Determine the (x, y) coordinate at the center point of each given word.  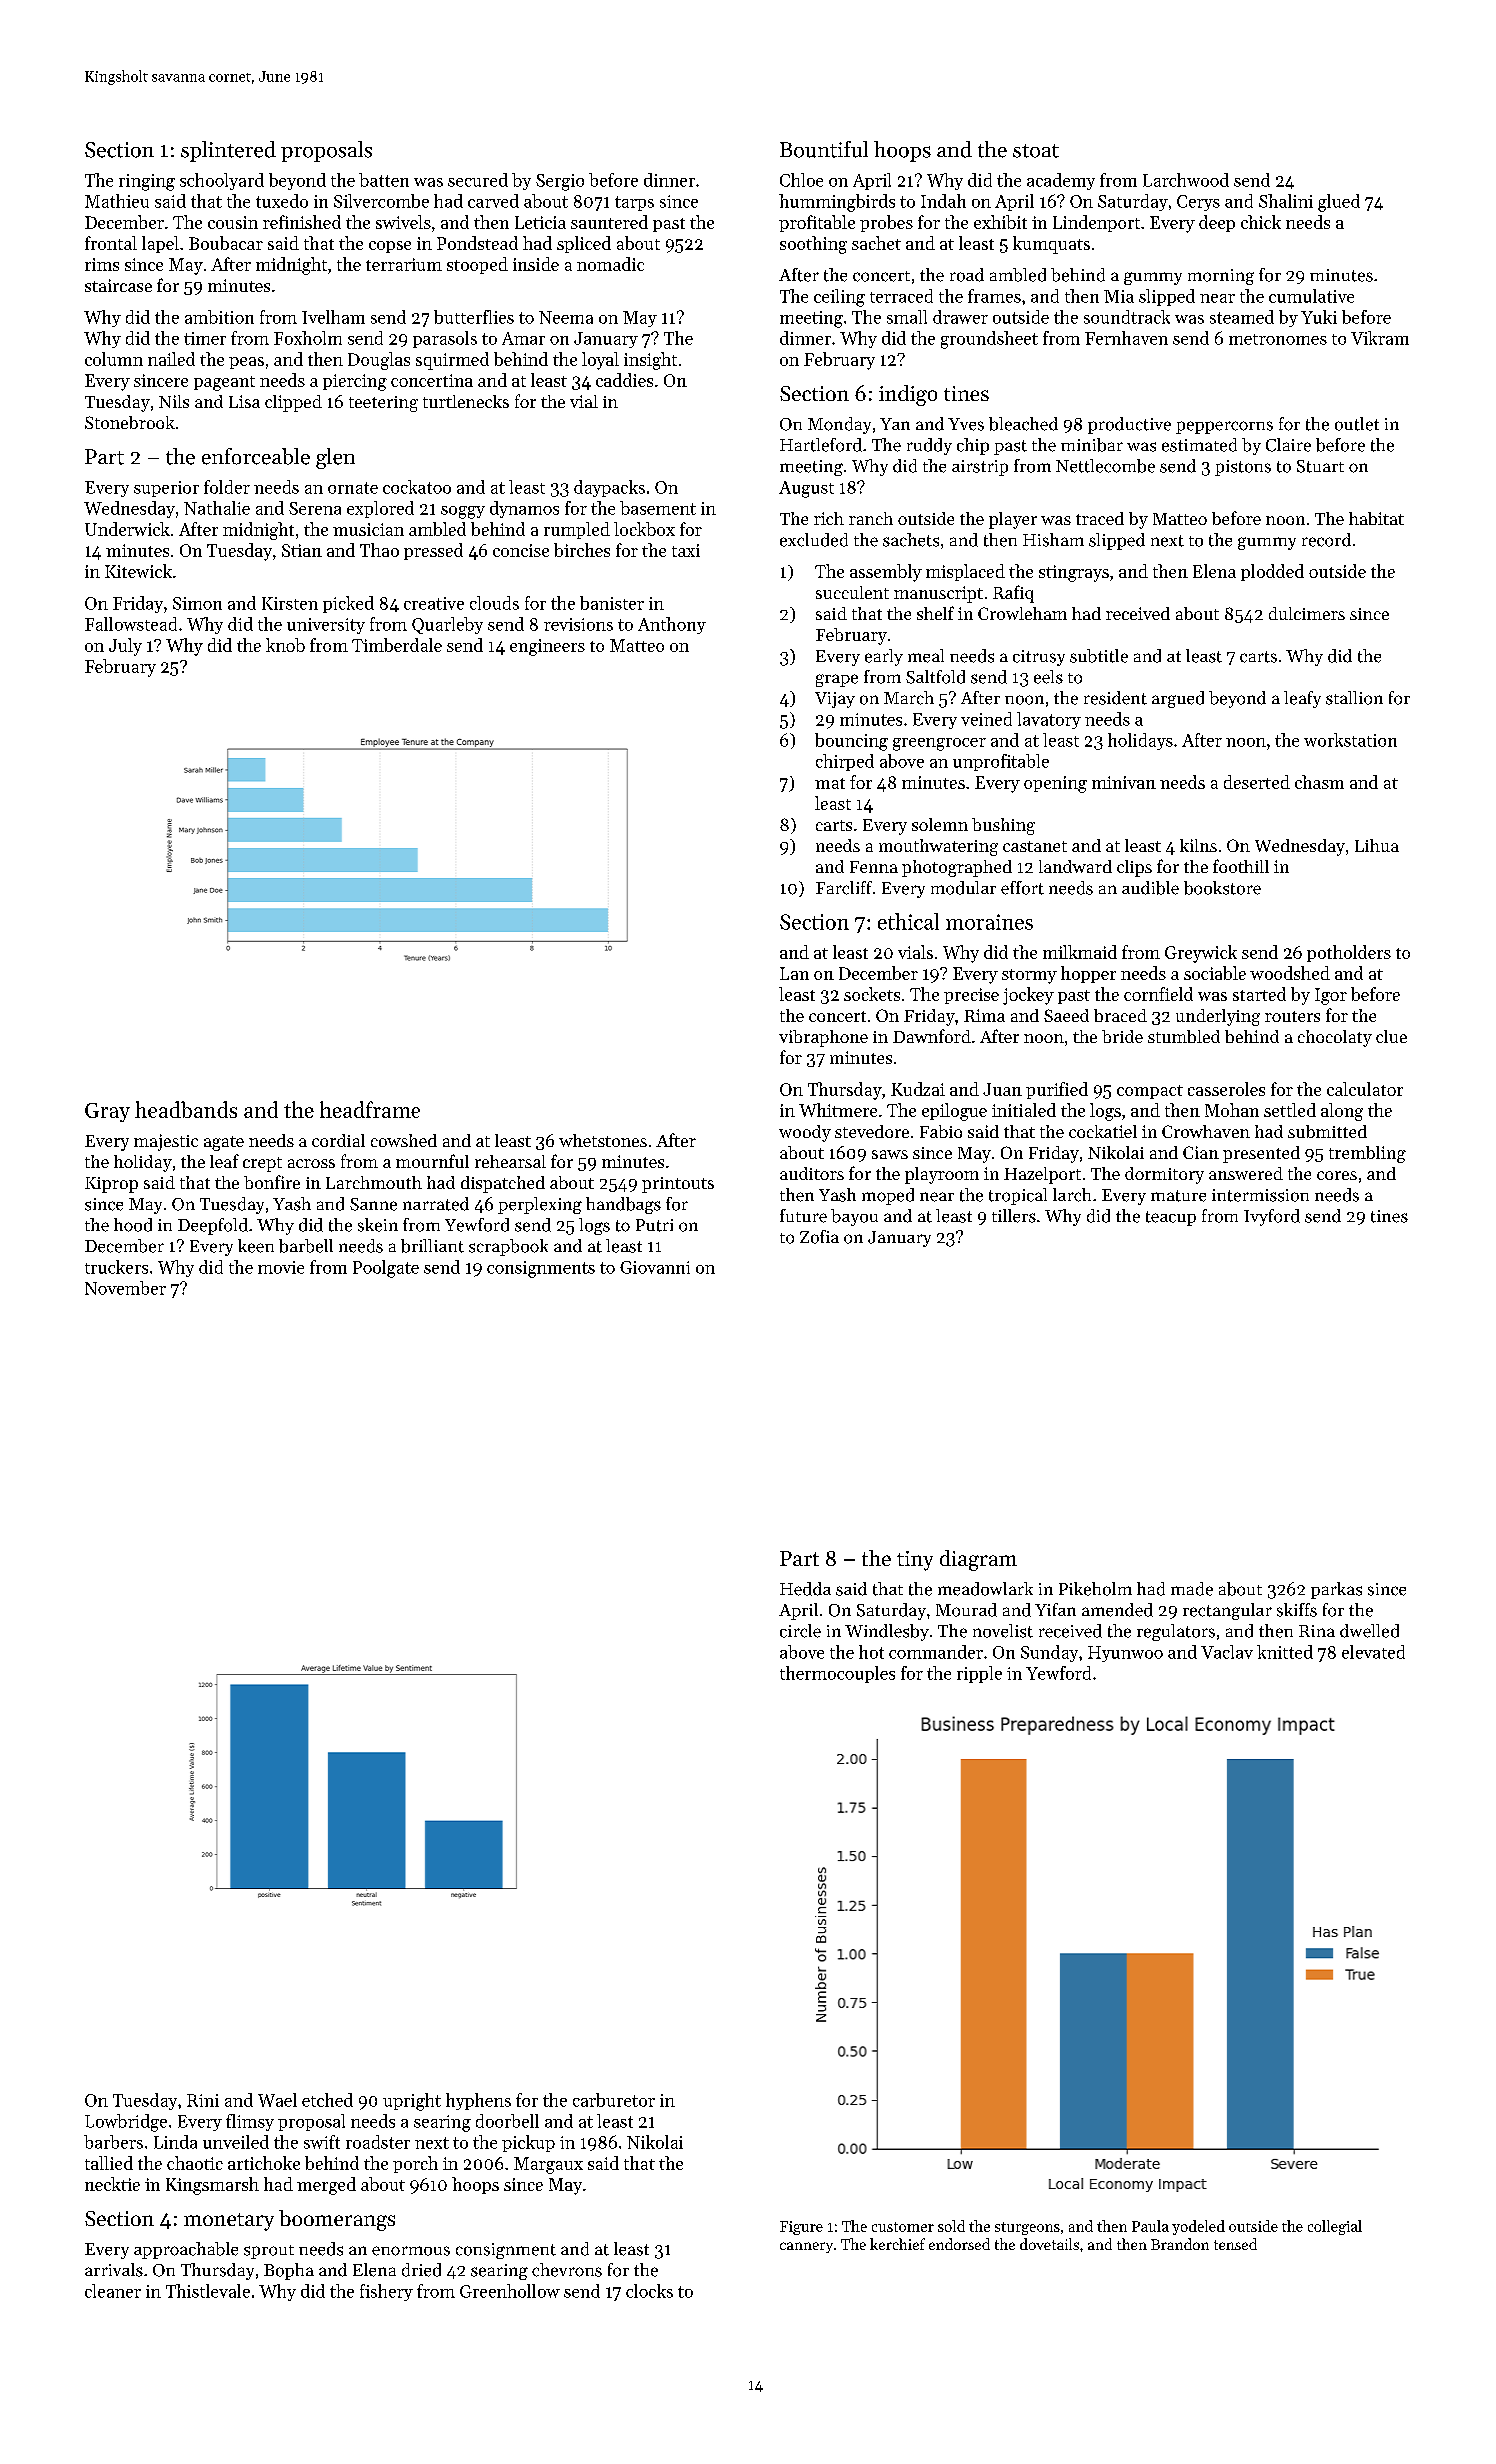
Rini (203, 2100)
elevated (1373, 1652)
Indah (943, 201)
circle (800, 1631)
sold (951, 2226)
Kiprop (111, 1185)
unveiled (236, 2142)
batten (384, 180)
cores (1337, 1175)
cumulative (1311, 296)
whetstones (603, 1140)
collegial (1335, 2227)
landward (1075, 866)
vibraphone (823, 1038)
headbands (186, 1109)
